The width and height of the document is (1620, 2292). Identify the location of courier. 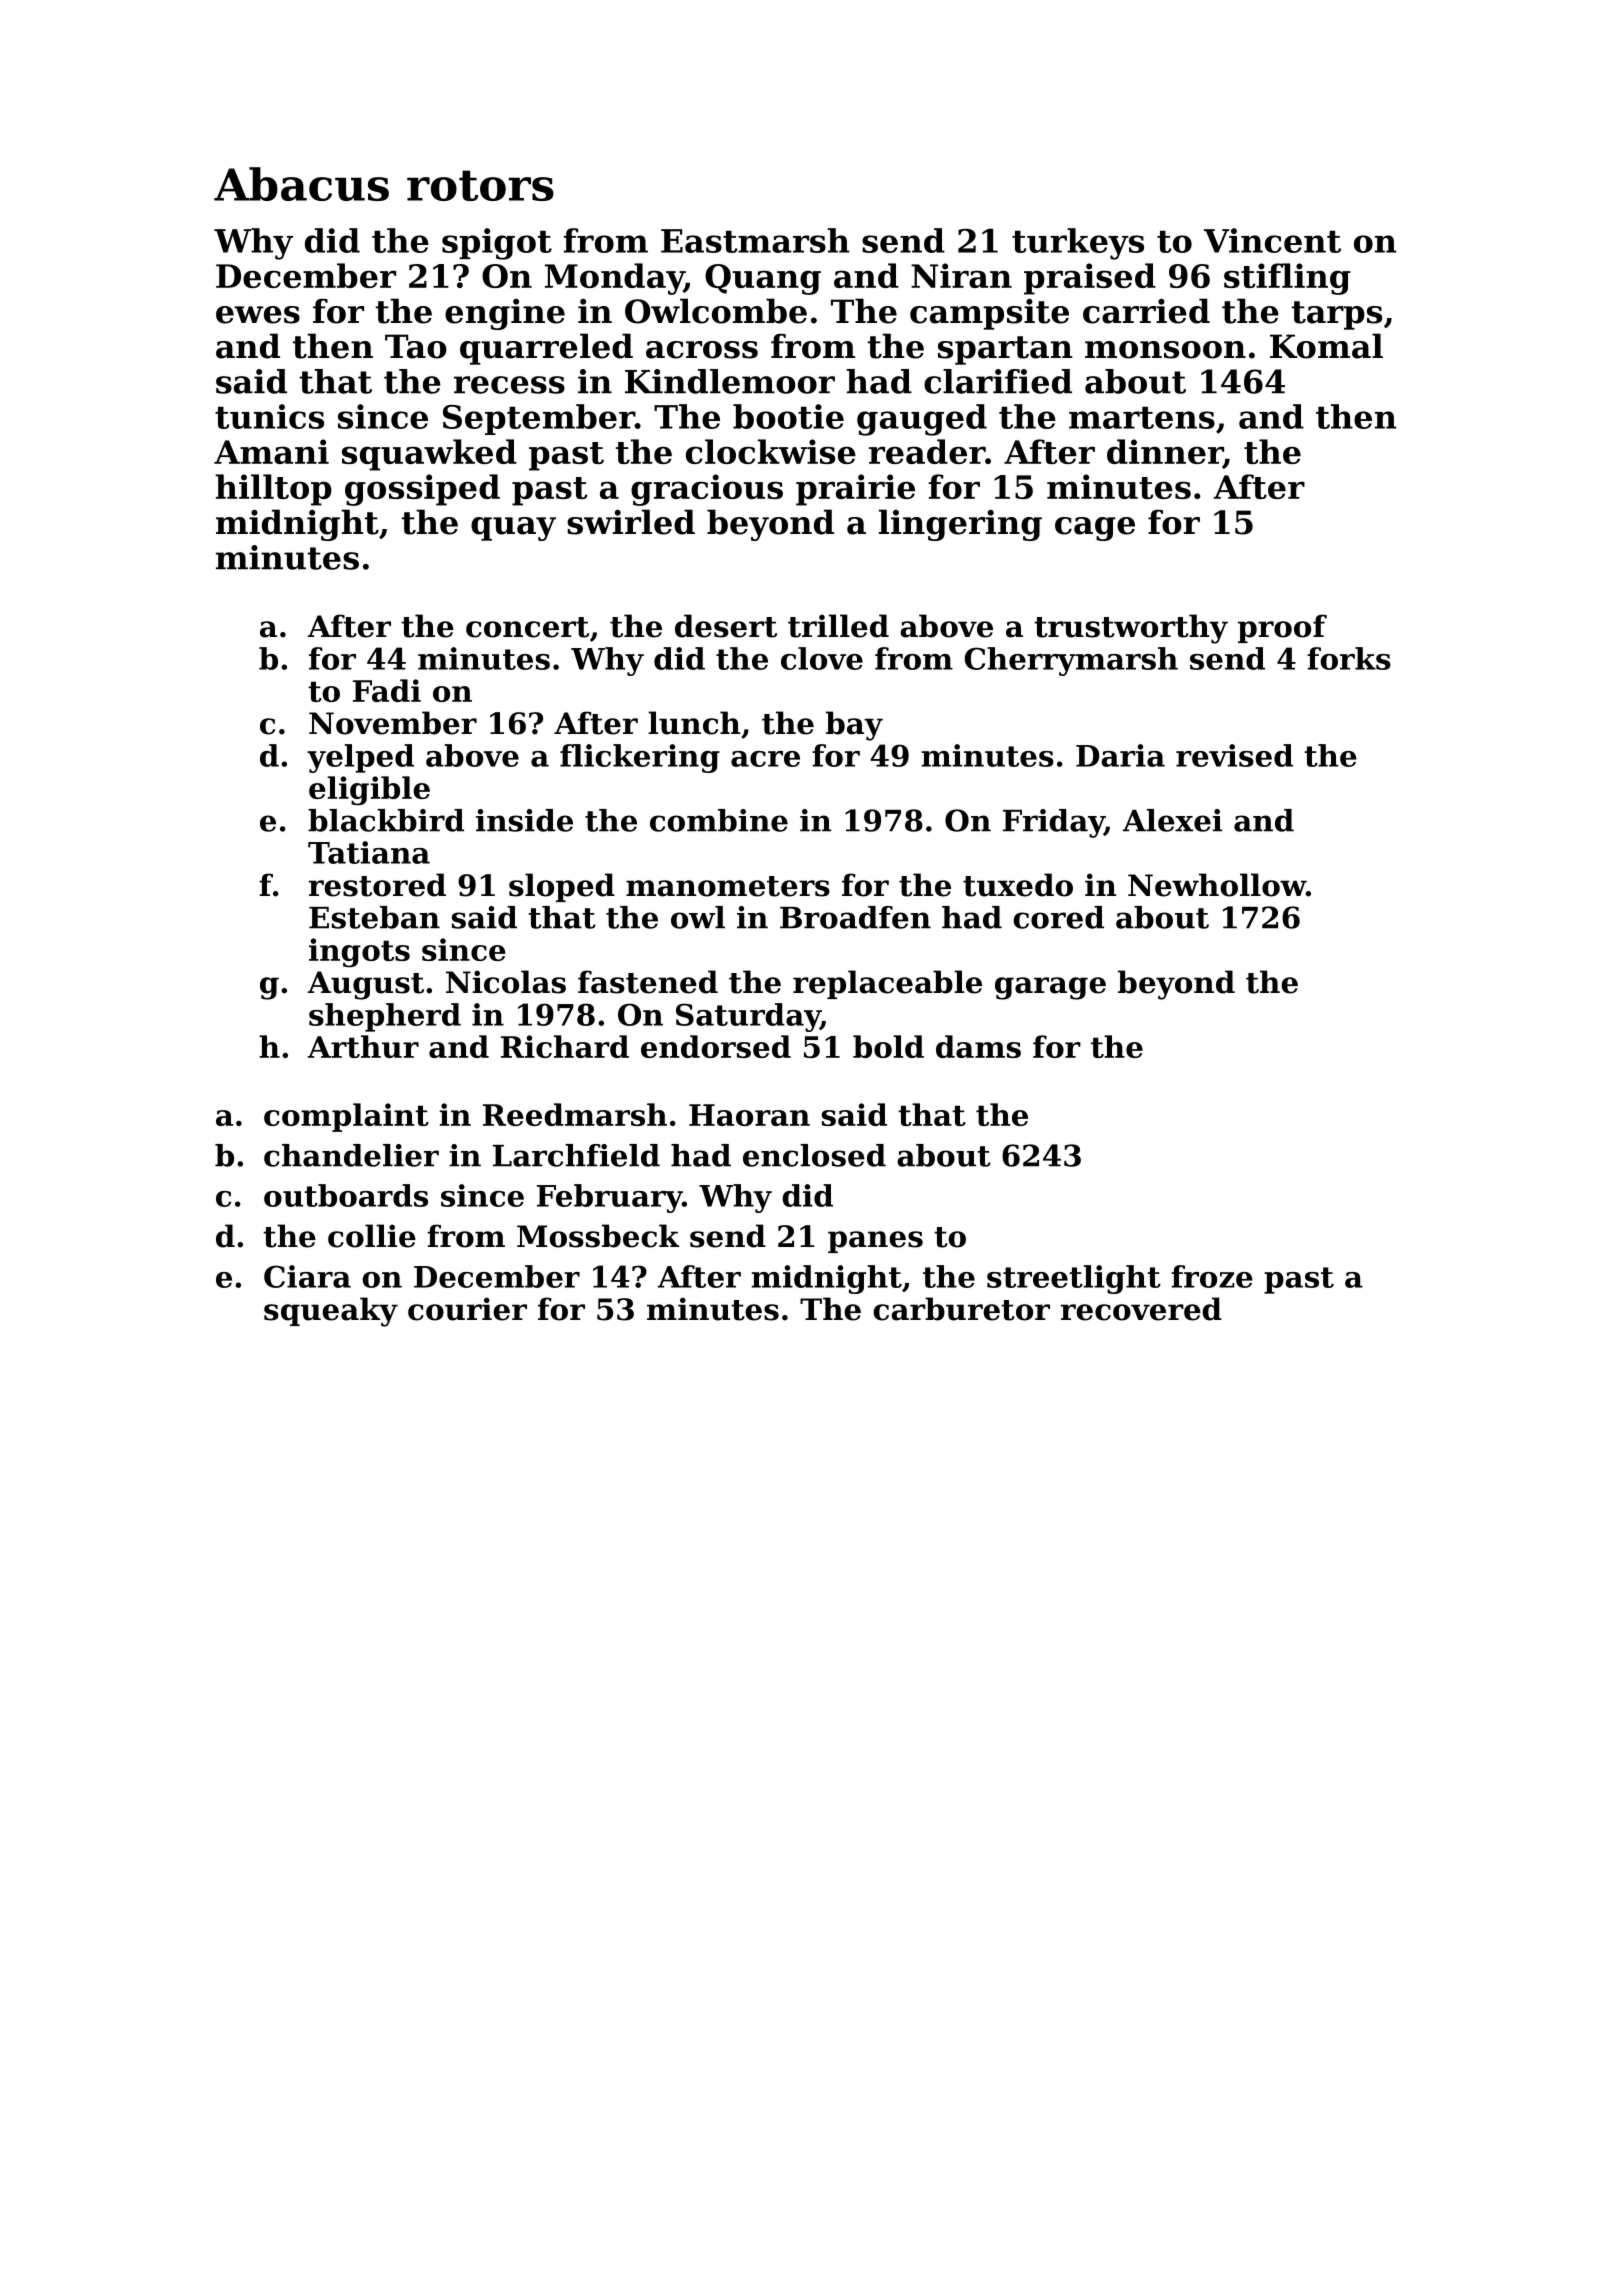
(467, 1309).
